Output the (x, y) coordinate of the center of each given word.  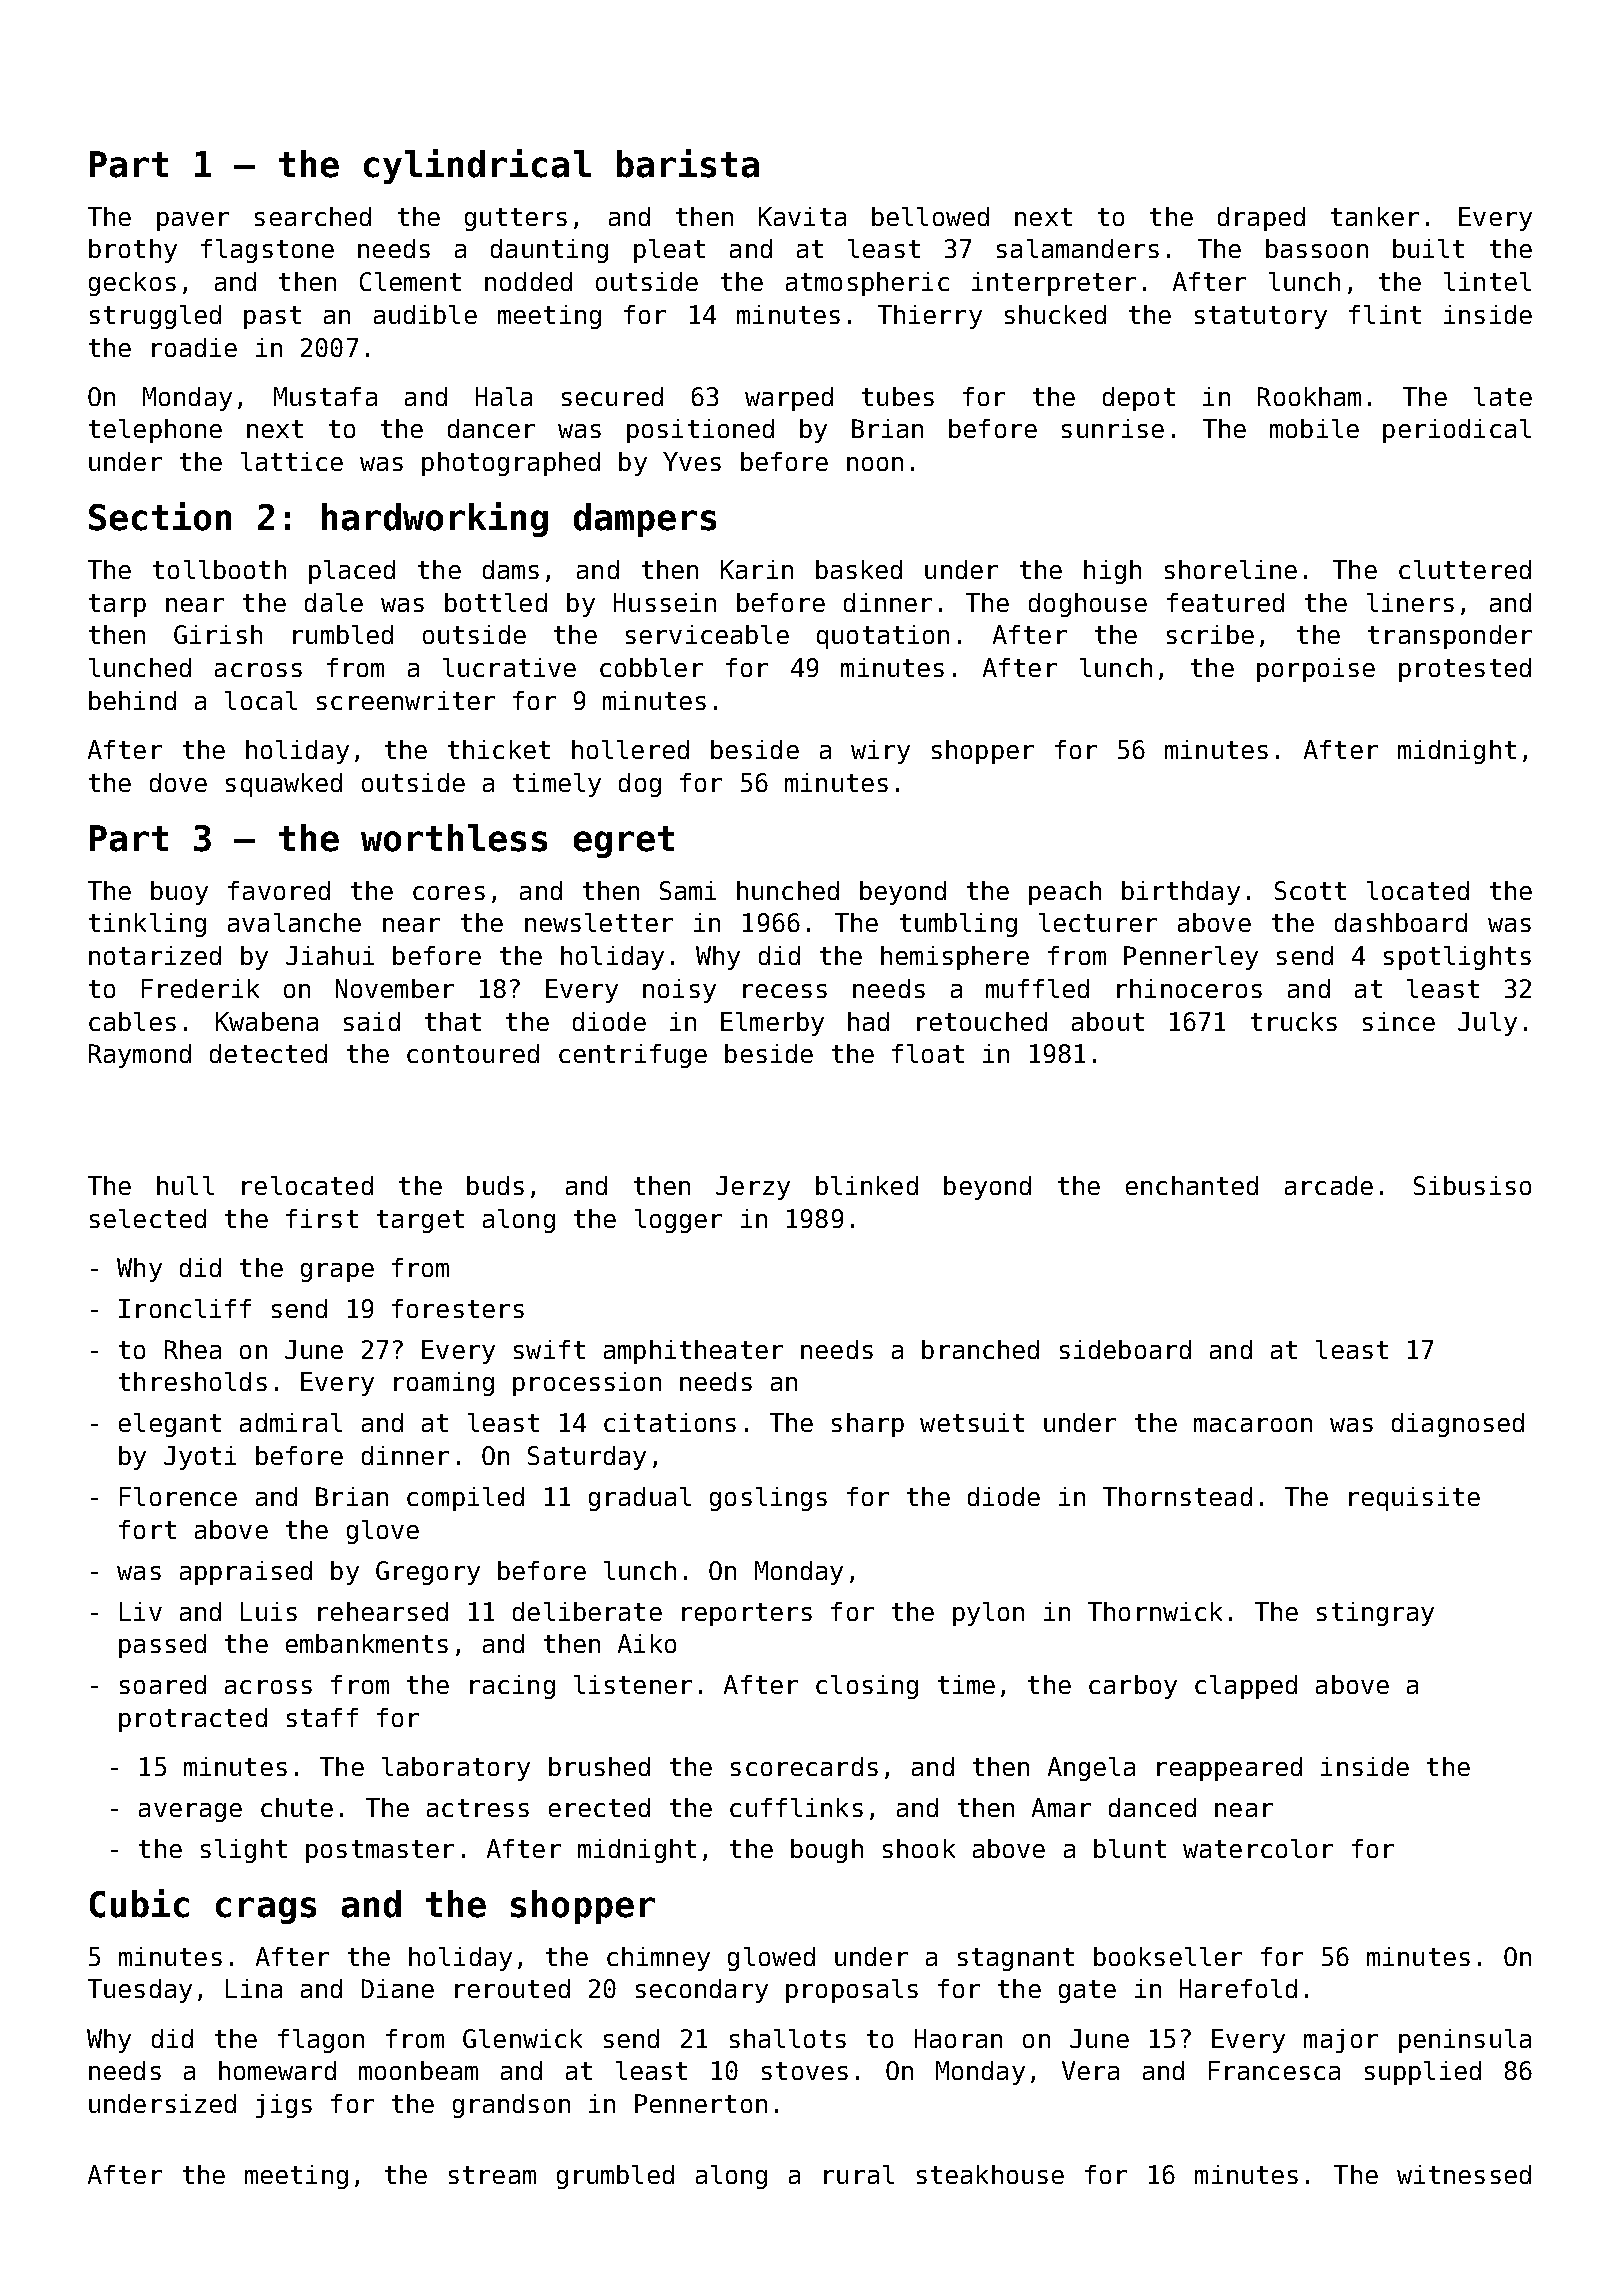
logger (678, 1221)
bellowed (930, 216)
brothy (133, 251)
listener (633, 1684)
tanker (1375, 216)
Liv (141, 1611)
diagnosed (1458, 1425)
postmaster (380, 1851)
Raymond (140, 1056)
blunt (1130, 1848)
